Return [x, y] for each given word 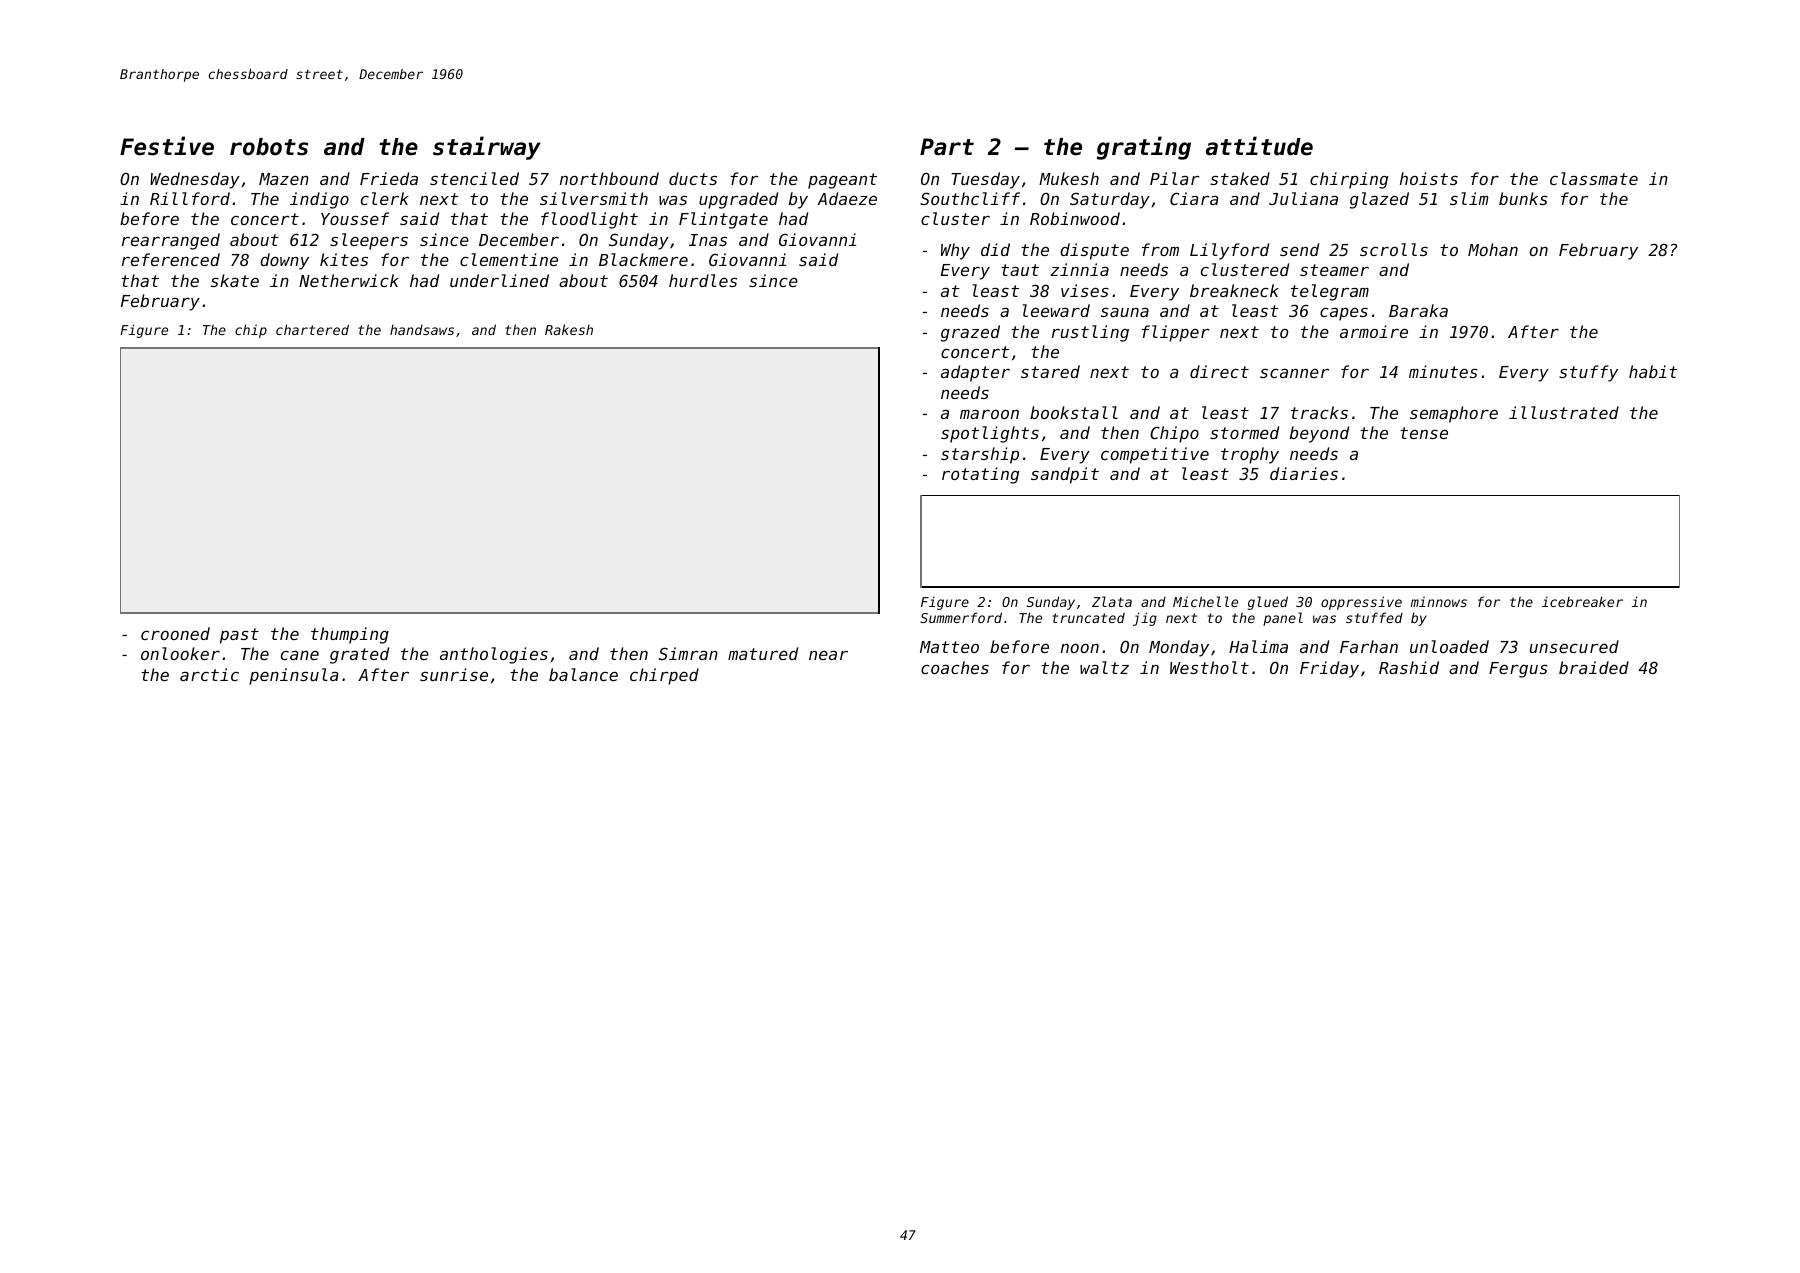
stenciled [474, 178]
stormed [1244, 432]
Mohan [1493, 249]
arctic [209, 674]
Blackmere [643, 259]
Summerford [961, 617]
